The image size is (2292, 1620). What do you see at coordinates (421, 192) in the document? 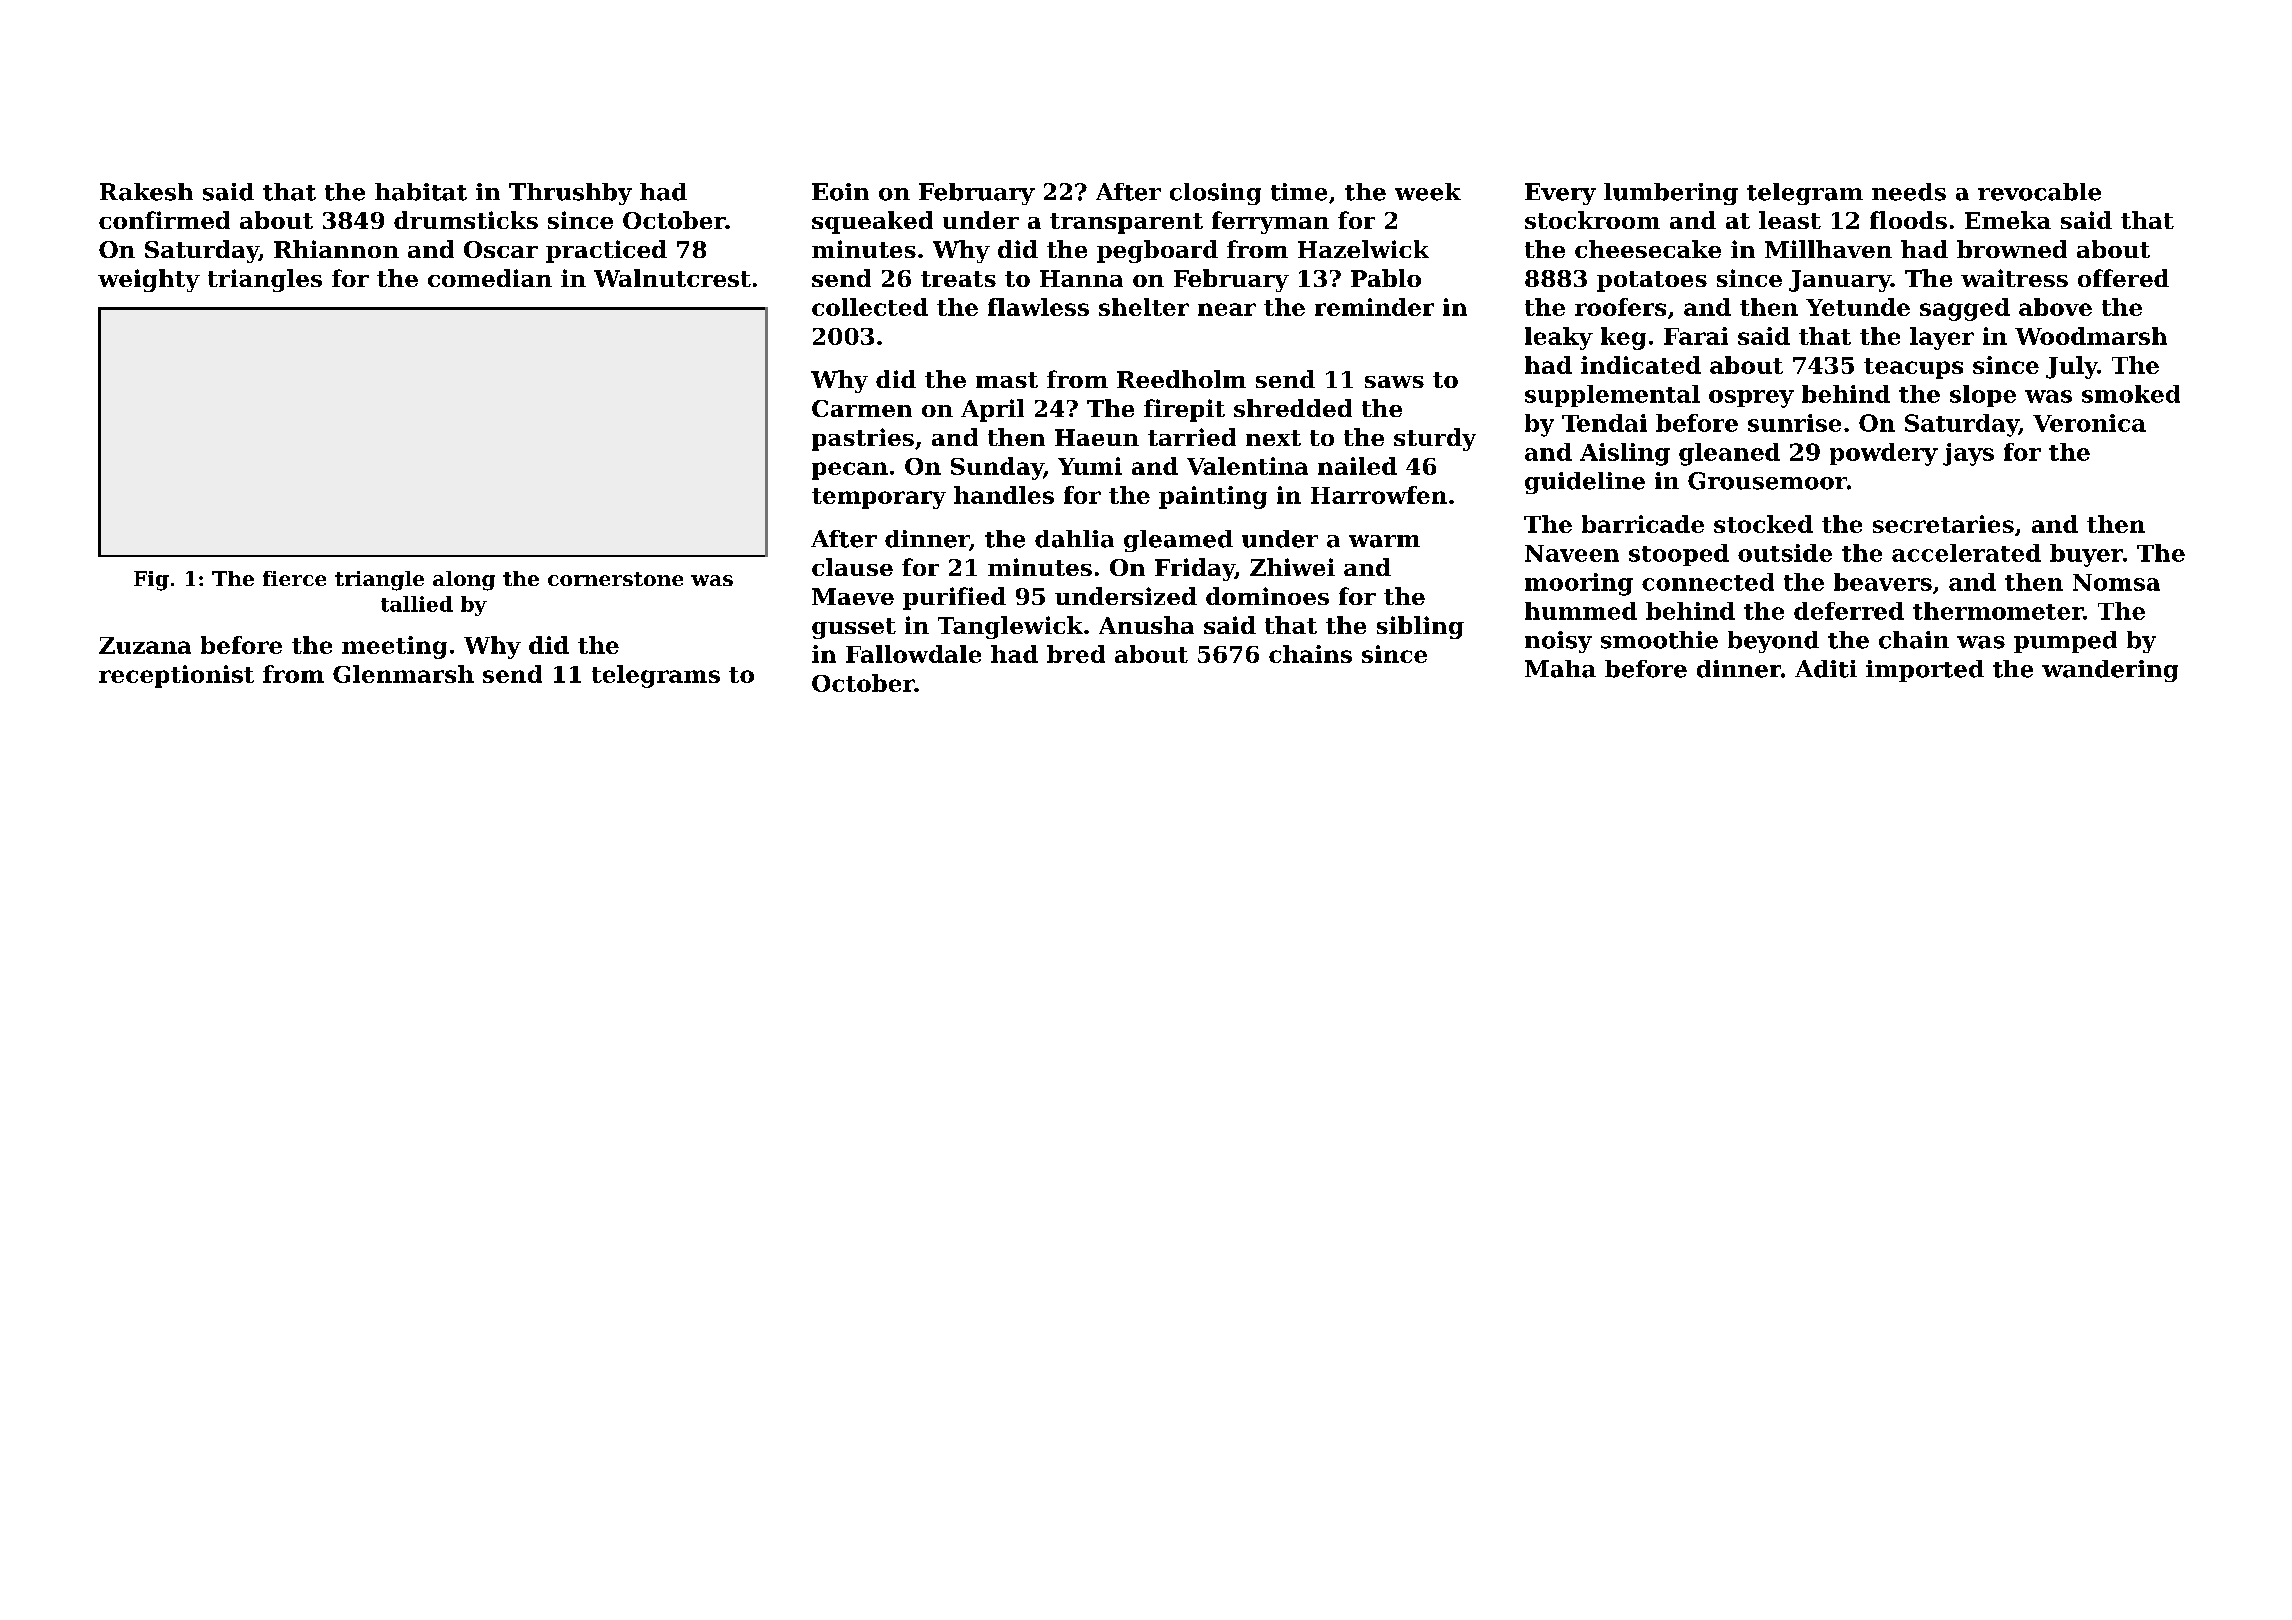
I see `habitat` at bounding box center [421, 192].
